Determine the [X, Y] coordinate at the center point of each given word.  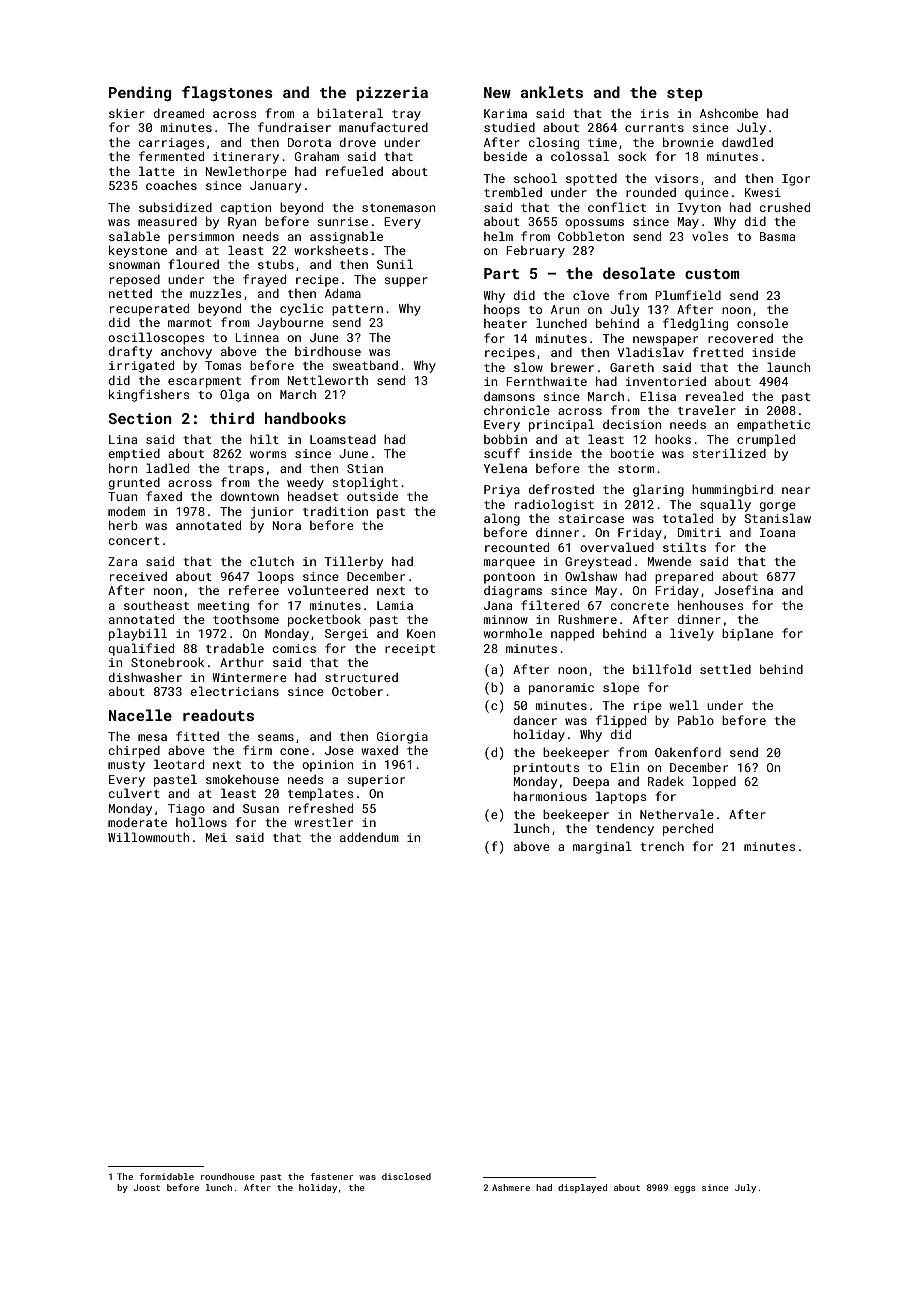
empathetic [773, 425]
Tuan [122, 496]
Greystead [598, 562]
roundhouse [228, 1176]
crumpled [766, 440]
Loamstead [343, 439]
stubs [276, 264]
